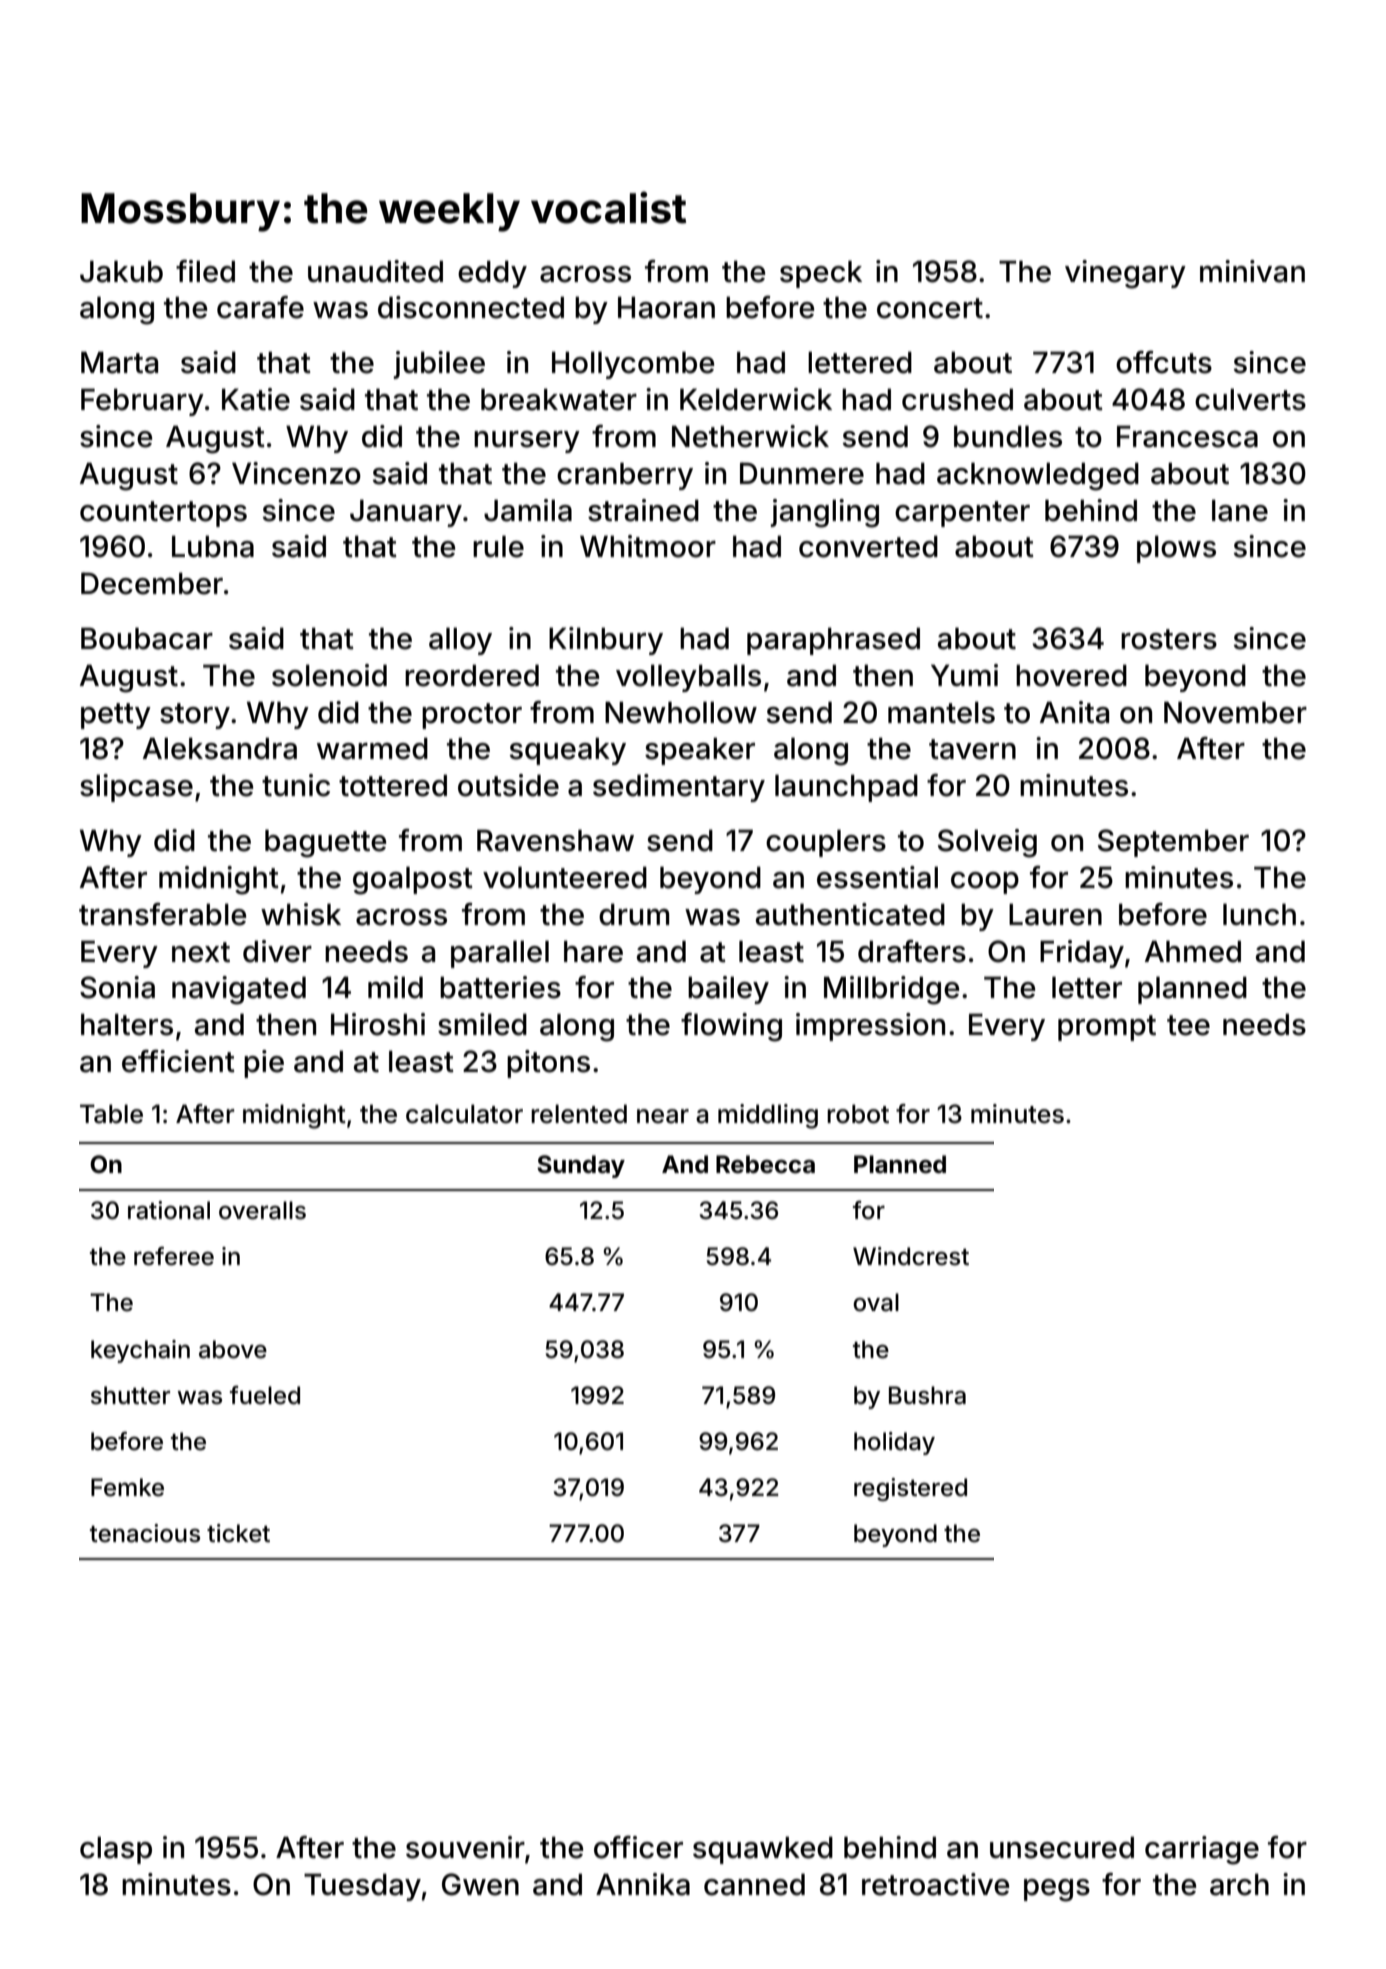 The width and height of the image is (1386, 1969). Describe the element at coordinates (116, 1850) in the image. I see `clasp` at that location.
